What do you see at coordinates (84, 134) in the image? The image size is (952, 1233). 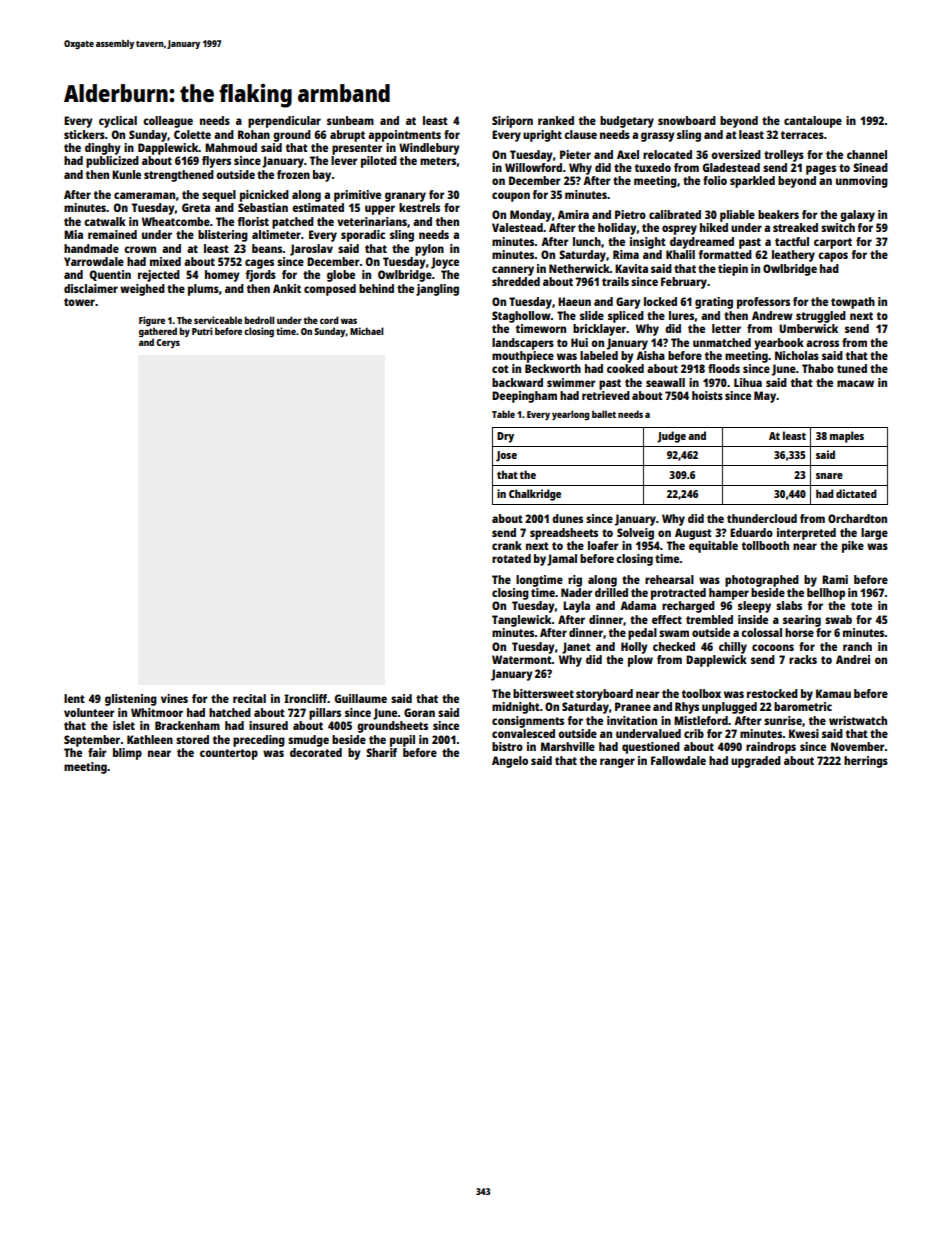 I see `stickers` at bounding box center [84, 134].
